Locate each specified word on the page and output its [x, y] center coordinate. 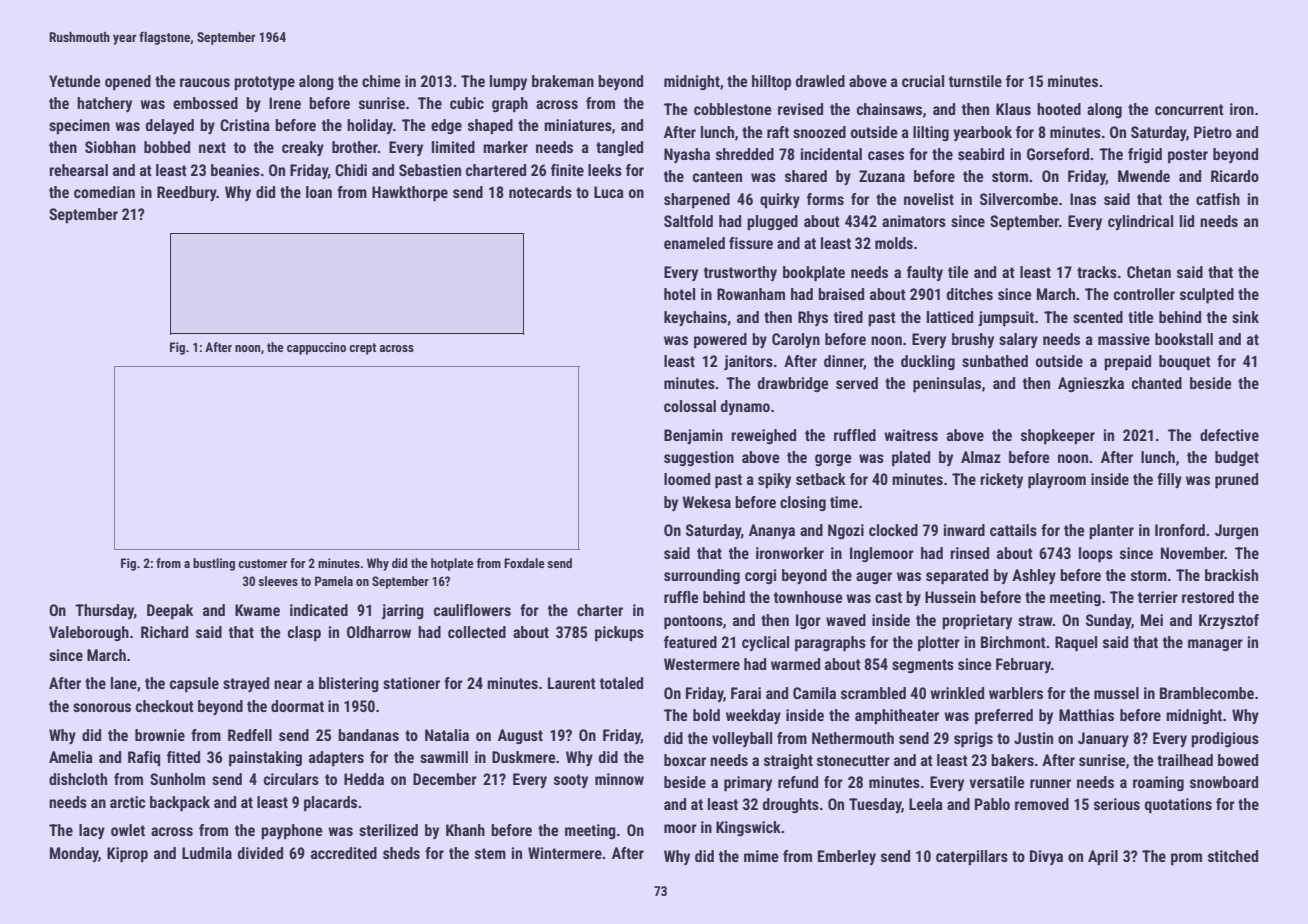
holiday [370, 126]
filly [1169, 480]
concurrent [1189, 109]
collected [477, 632]
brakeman [563, 81]
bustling [214, 564]
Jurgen [1236, 531]
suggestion [699, 458]
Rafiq [144, 758]
